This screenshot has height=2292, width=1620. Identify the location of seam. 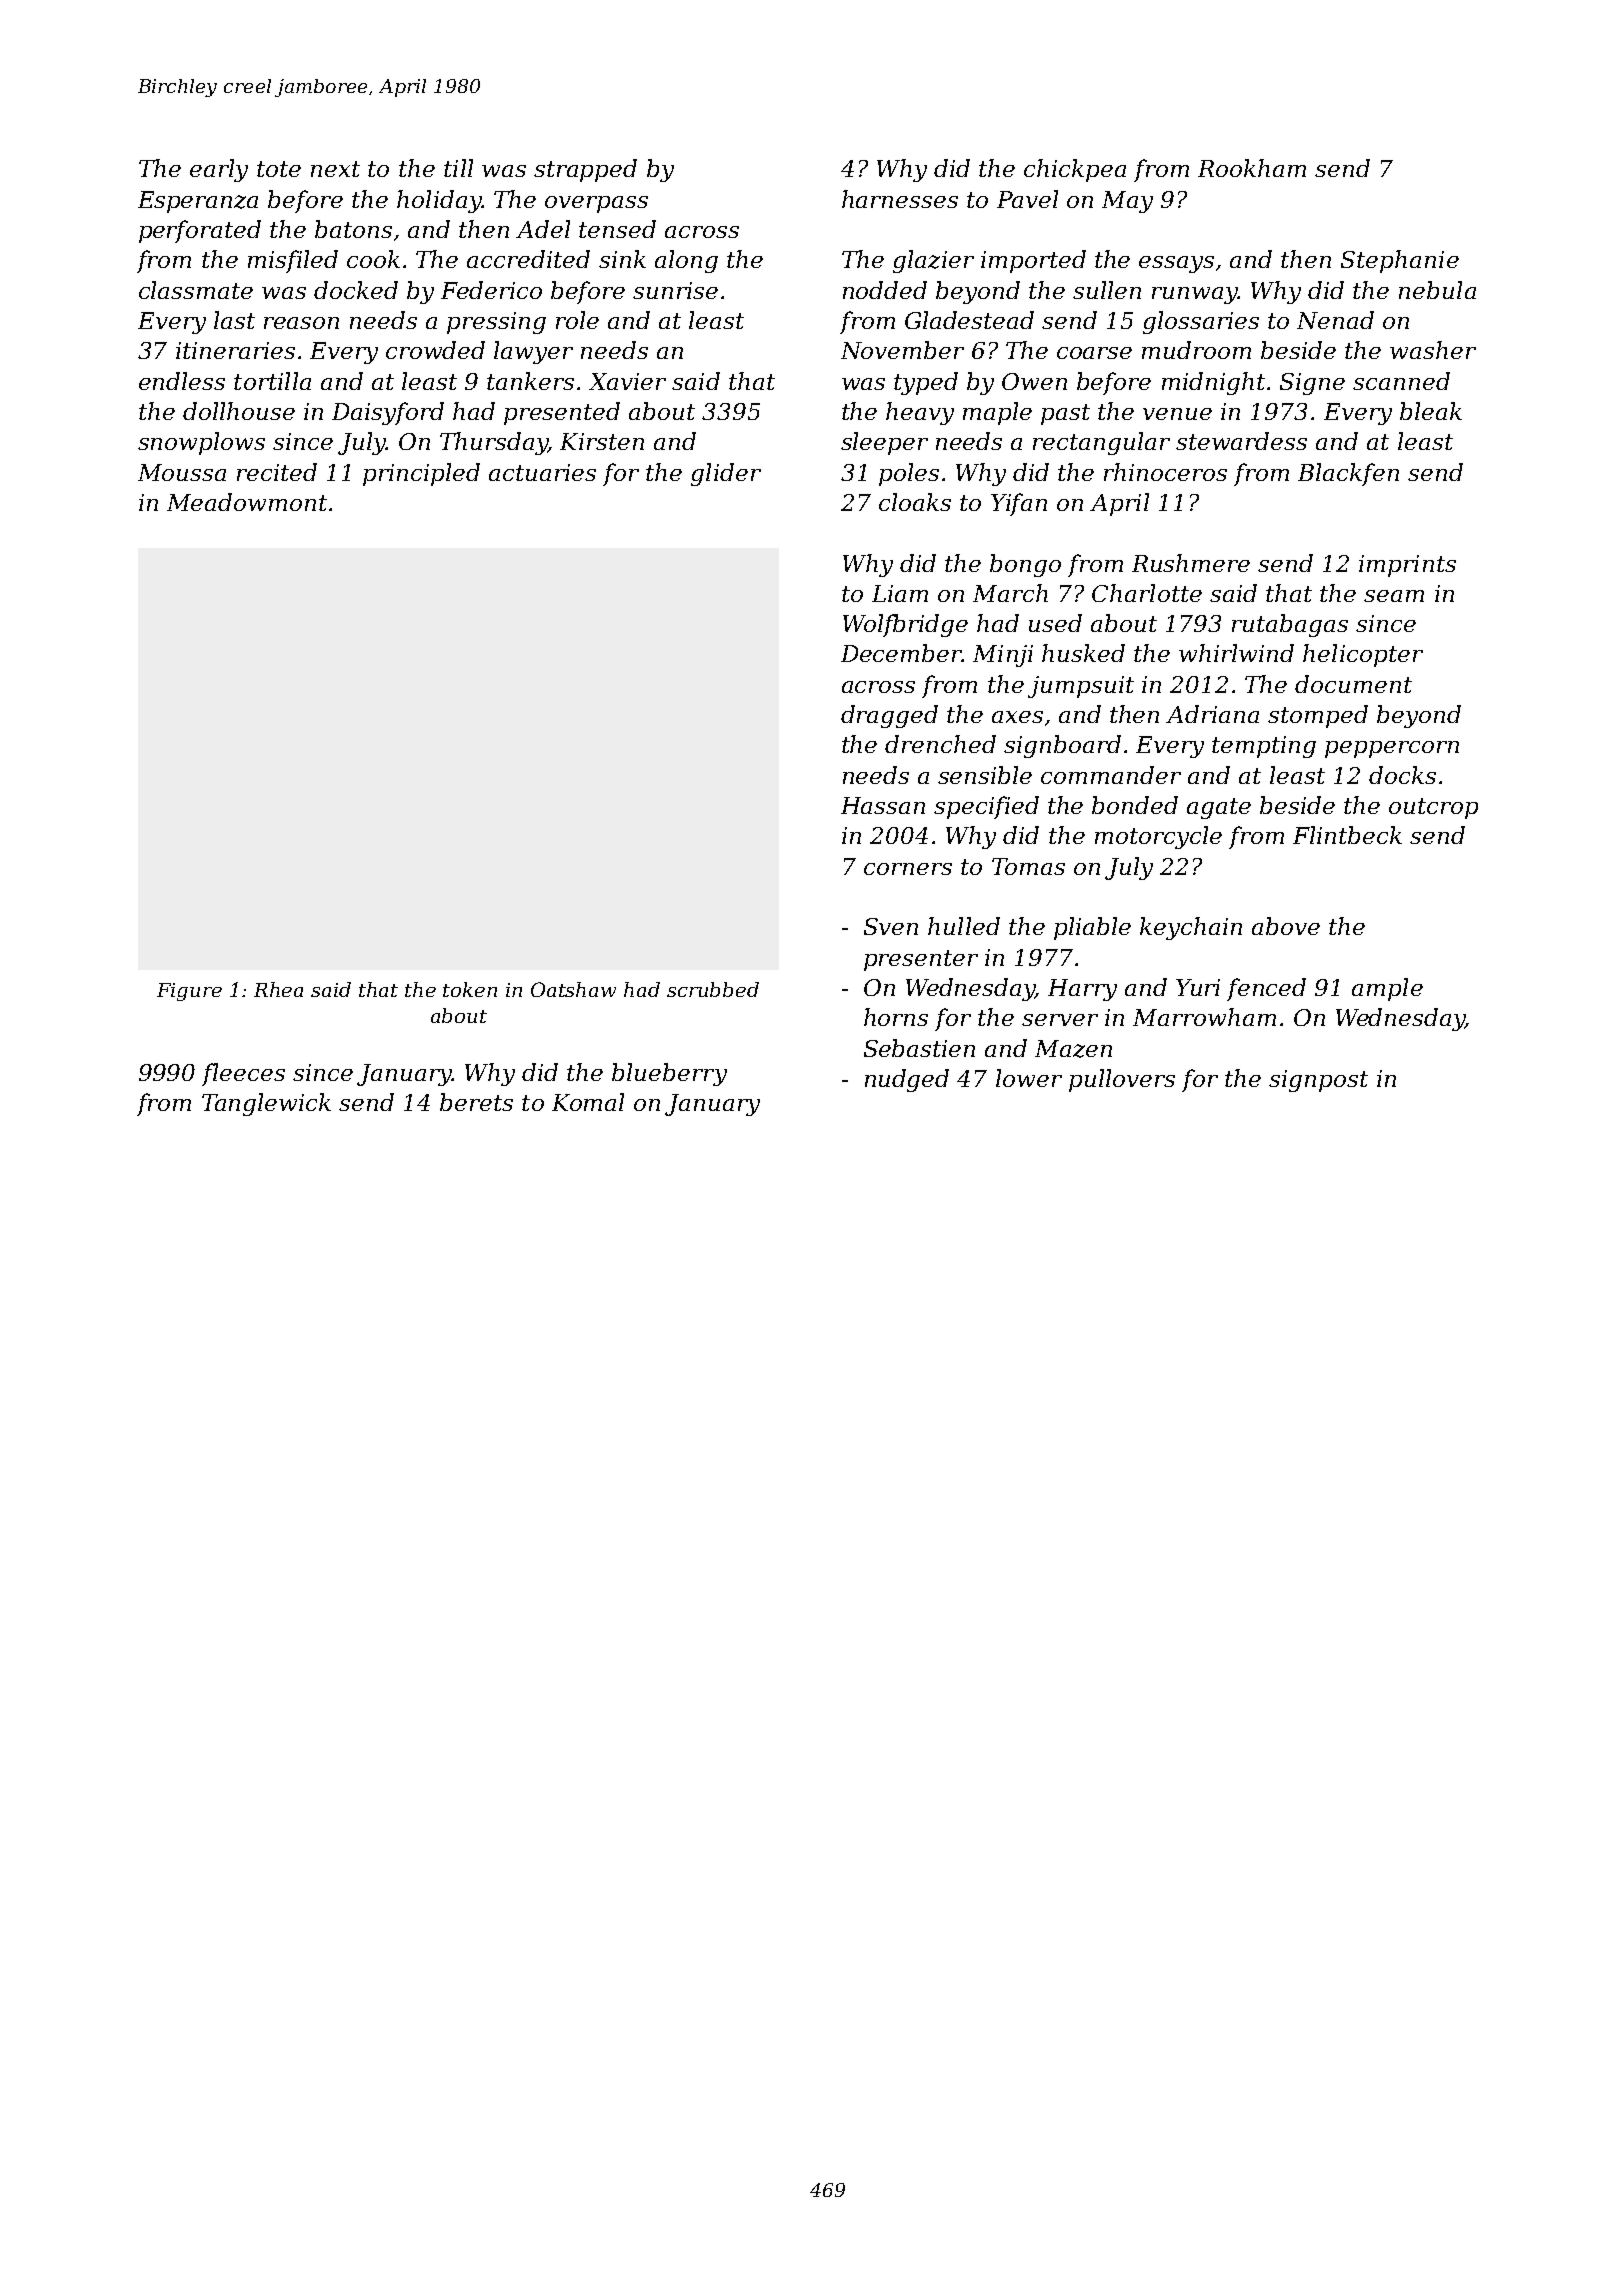
(1394, 596).
